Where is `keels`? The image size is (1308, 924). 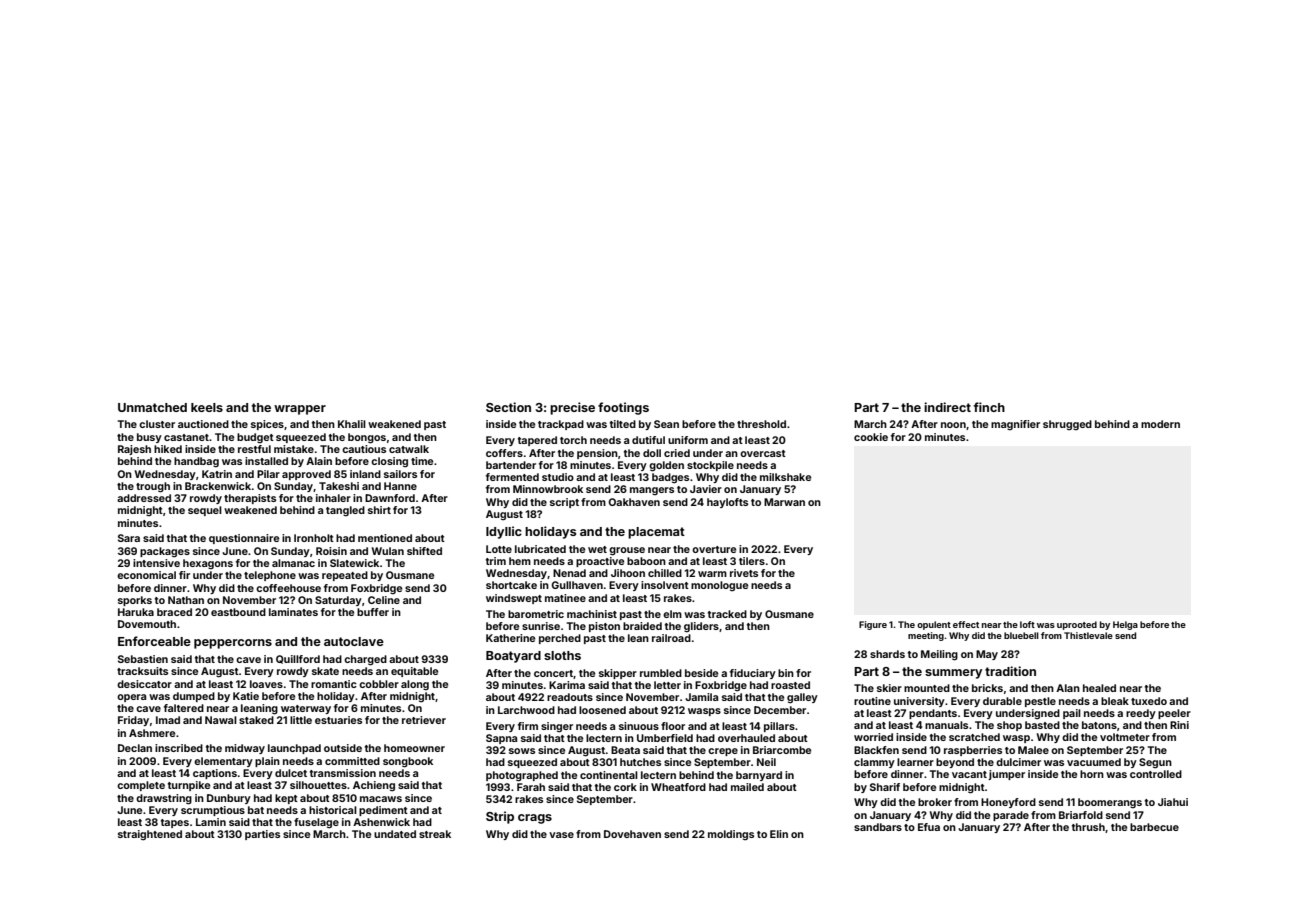 keels is located at coordinates (207, 407).
